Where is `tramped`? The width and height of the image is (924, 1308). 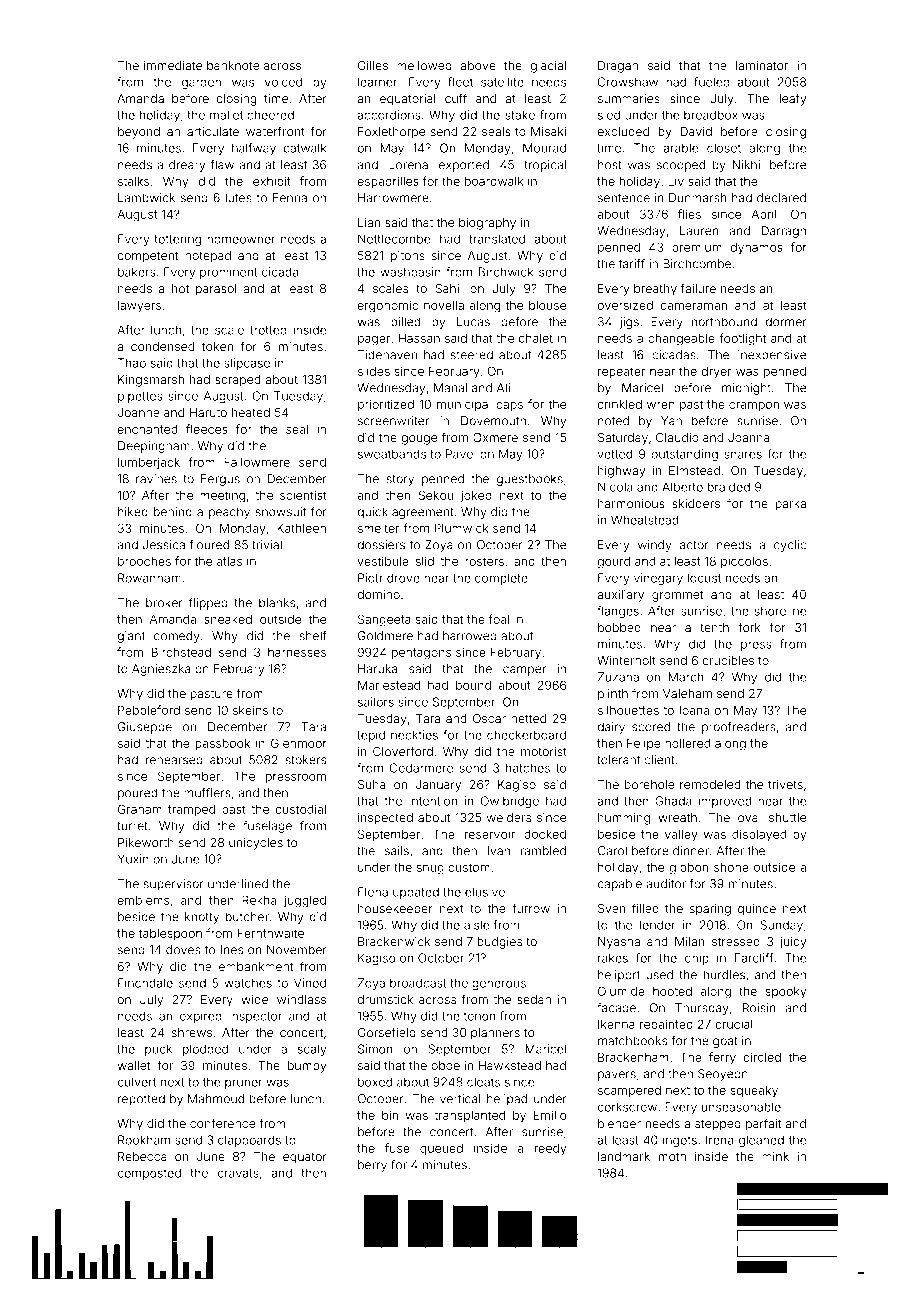 tramped is located at coordinates (191, 810).
